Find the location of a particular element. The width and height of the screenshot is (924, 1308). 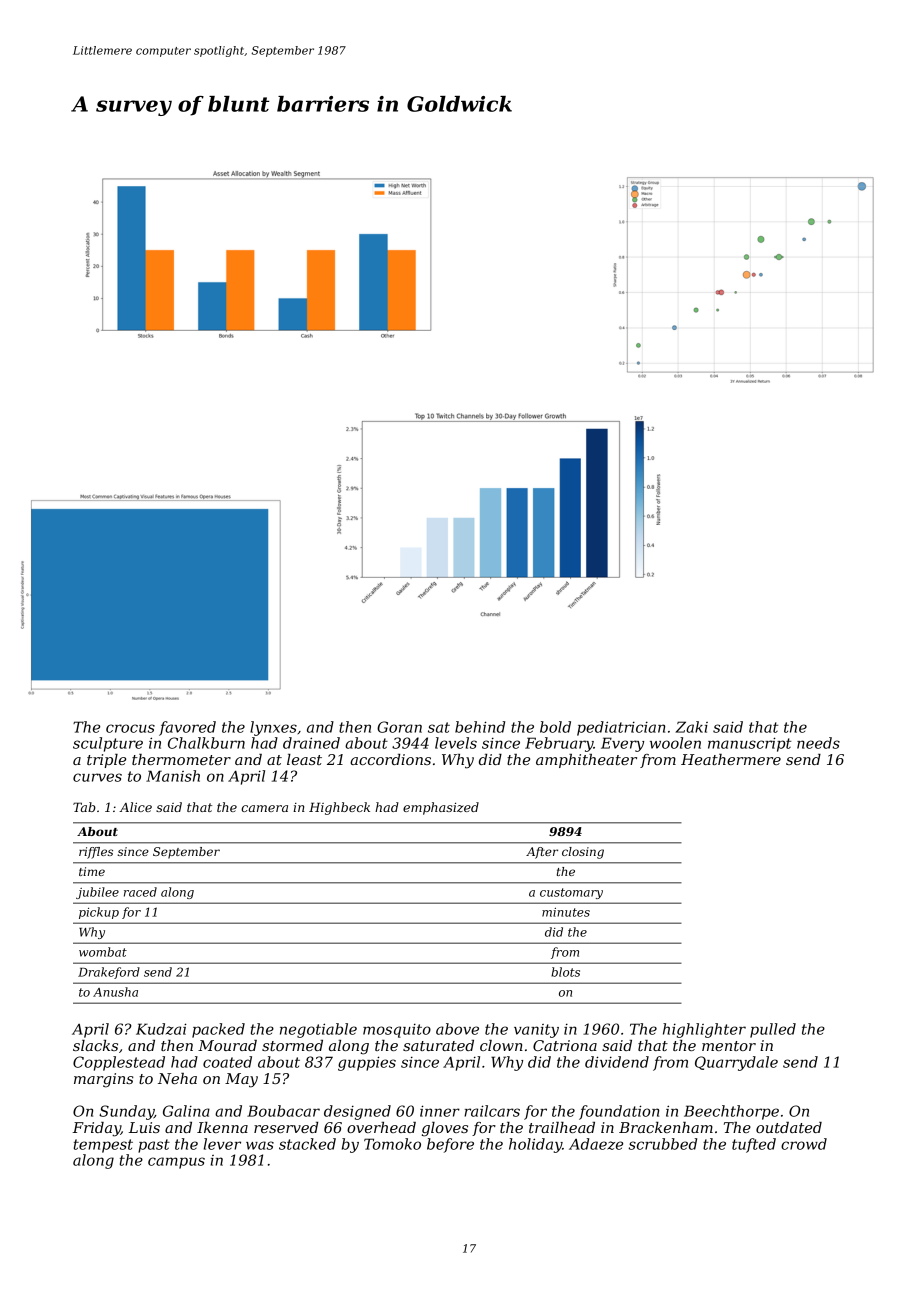

closing is located at coordinates (583, 853).
